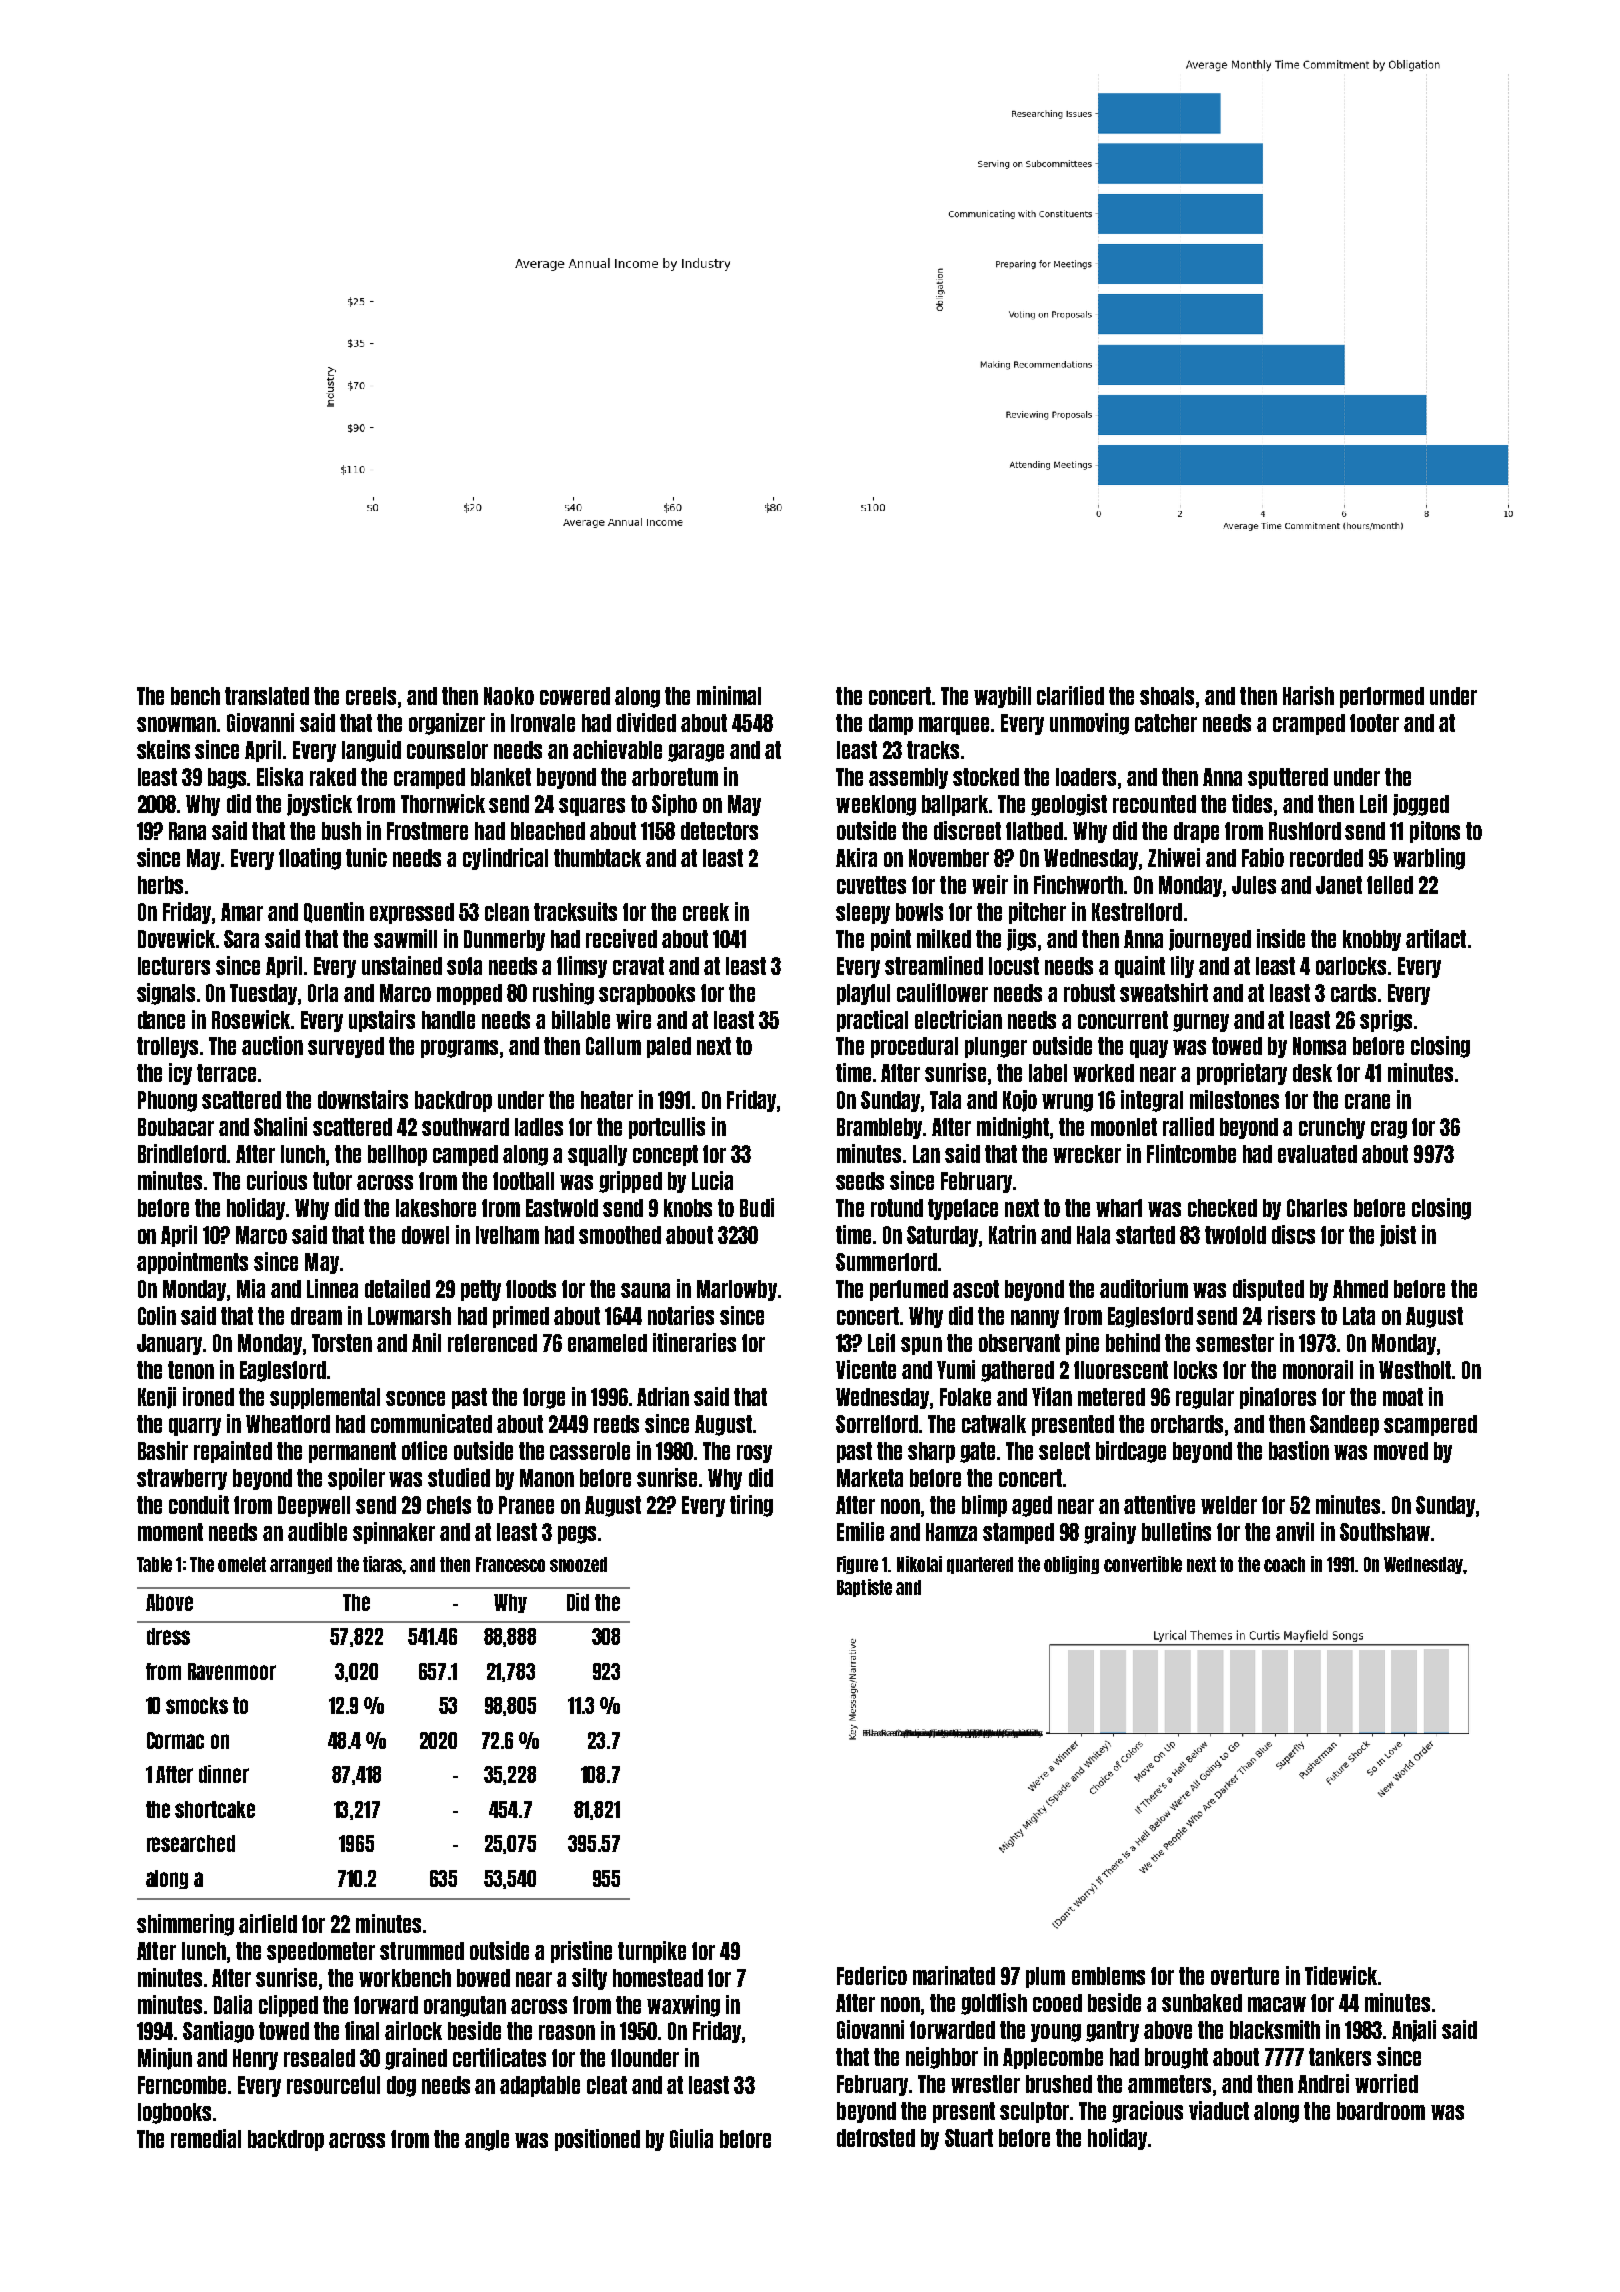  Describe the element at coordinates (969, 2138) in the screenshot. I see `Stuart` at that location.
